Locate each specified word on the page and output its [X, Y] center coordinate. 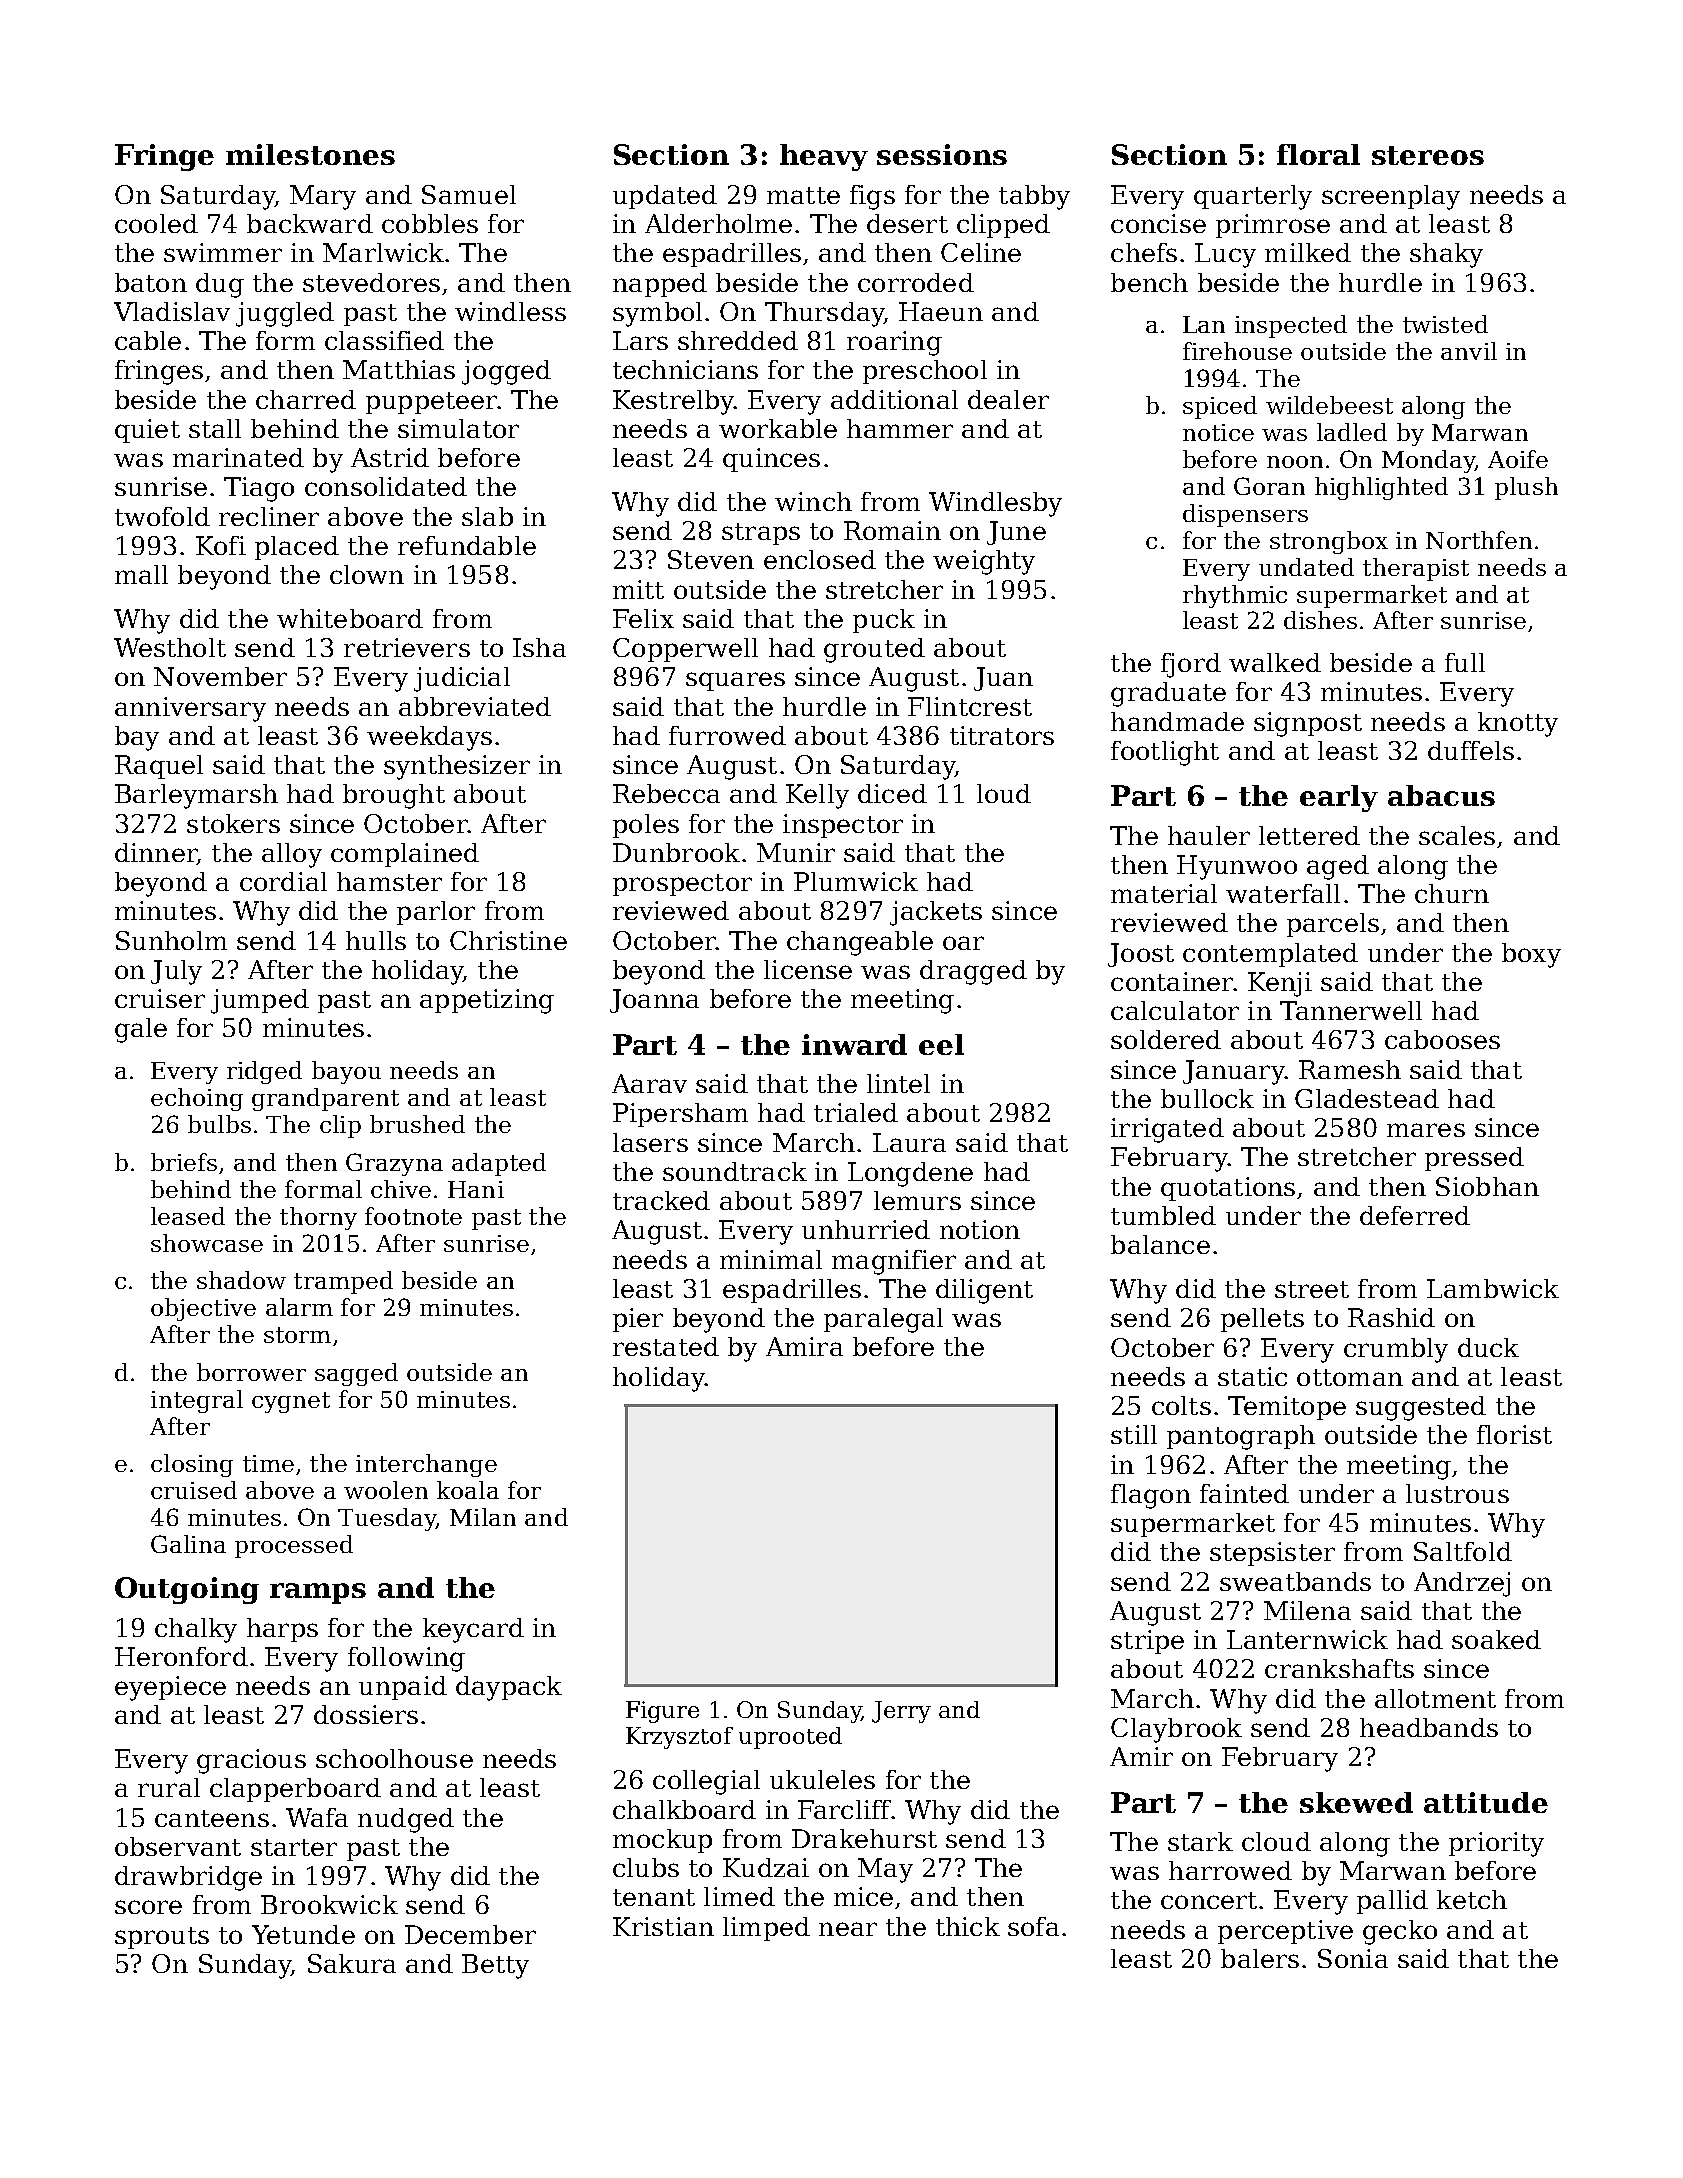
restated [666, 1346]
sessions [942, 154]
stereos [1428, 155]
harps [282, 1630]
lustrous [1457, 1493]
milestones [310, 154]
